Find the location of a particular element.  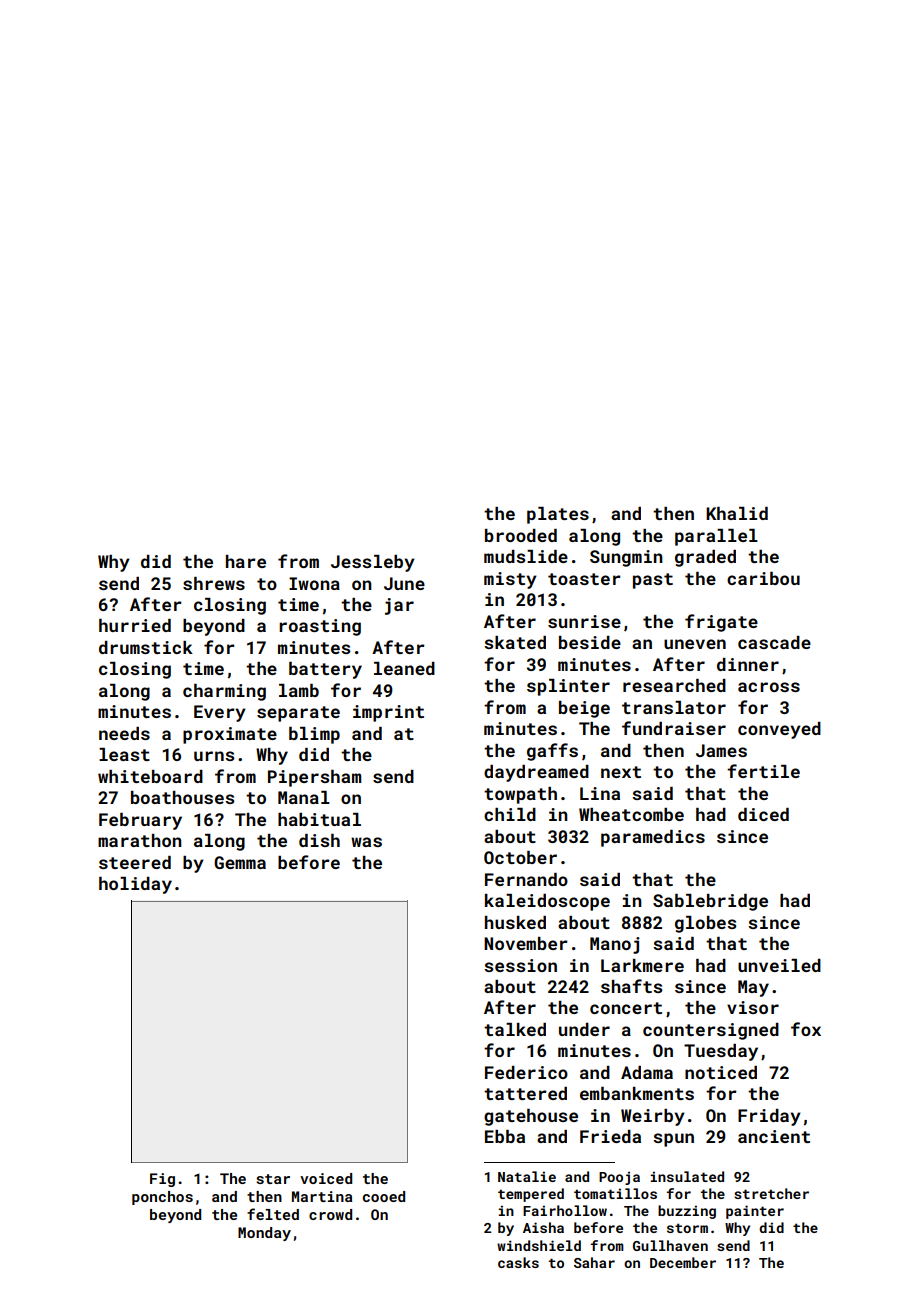

hurried is located at coordinates (135, 625).
